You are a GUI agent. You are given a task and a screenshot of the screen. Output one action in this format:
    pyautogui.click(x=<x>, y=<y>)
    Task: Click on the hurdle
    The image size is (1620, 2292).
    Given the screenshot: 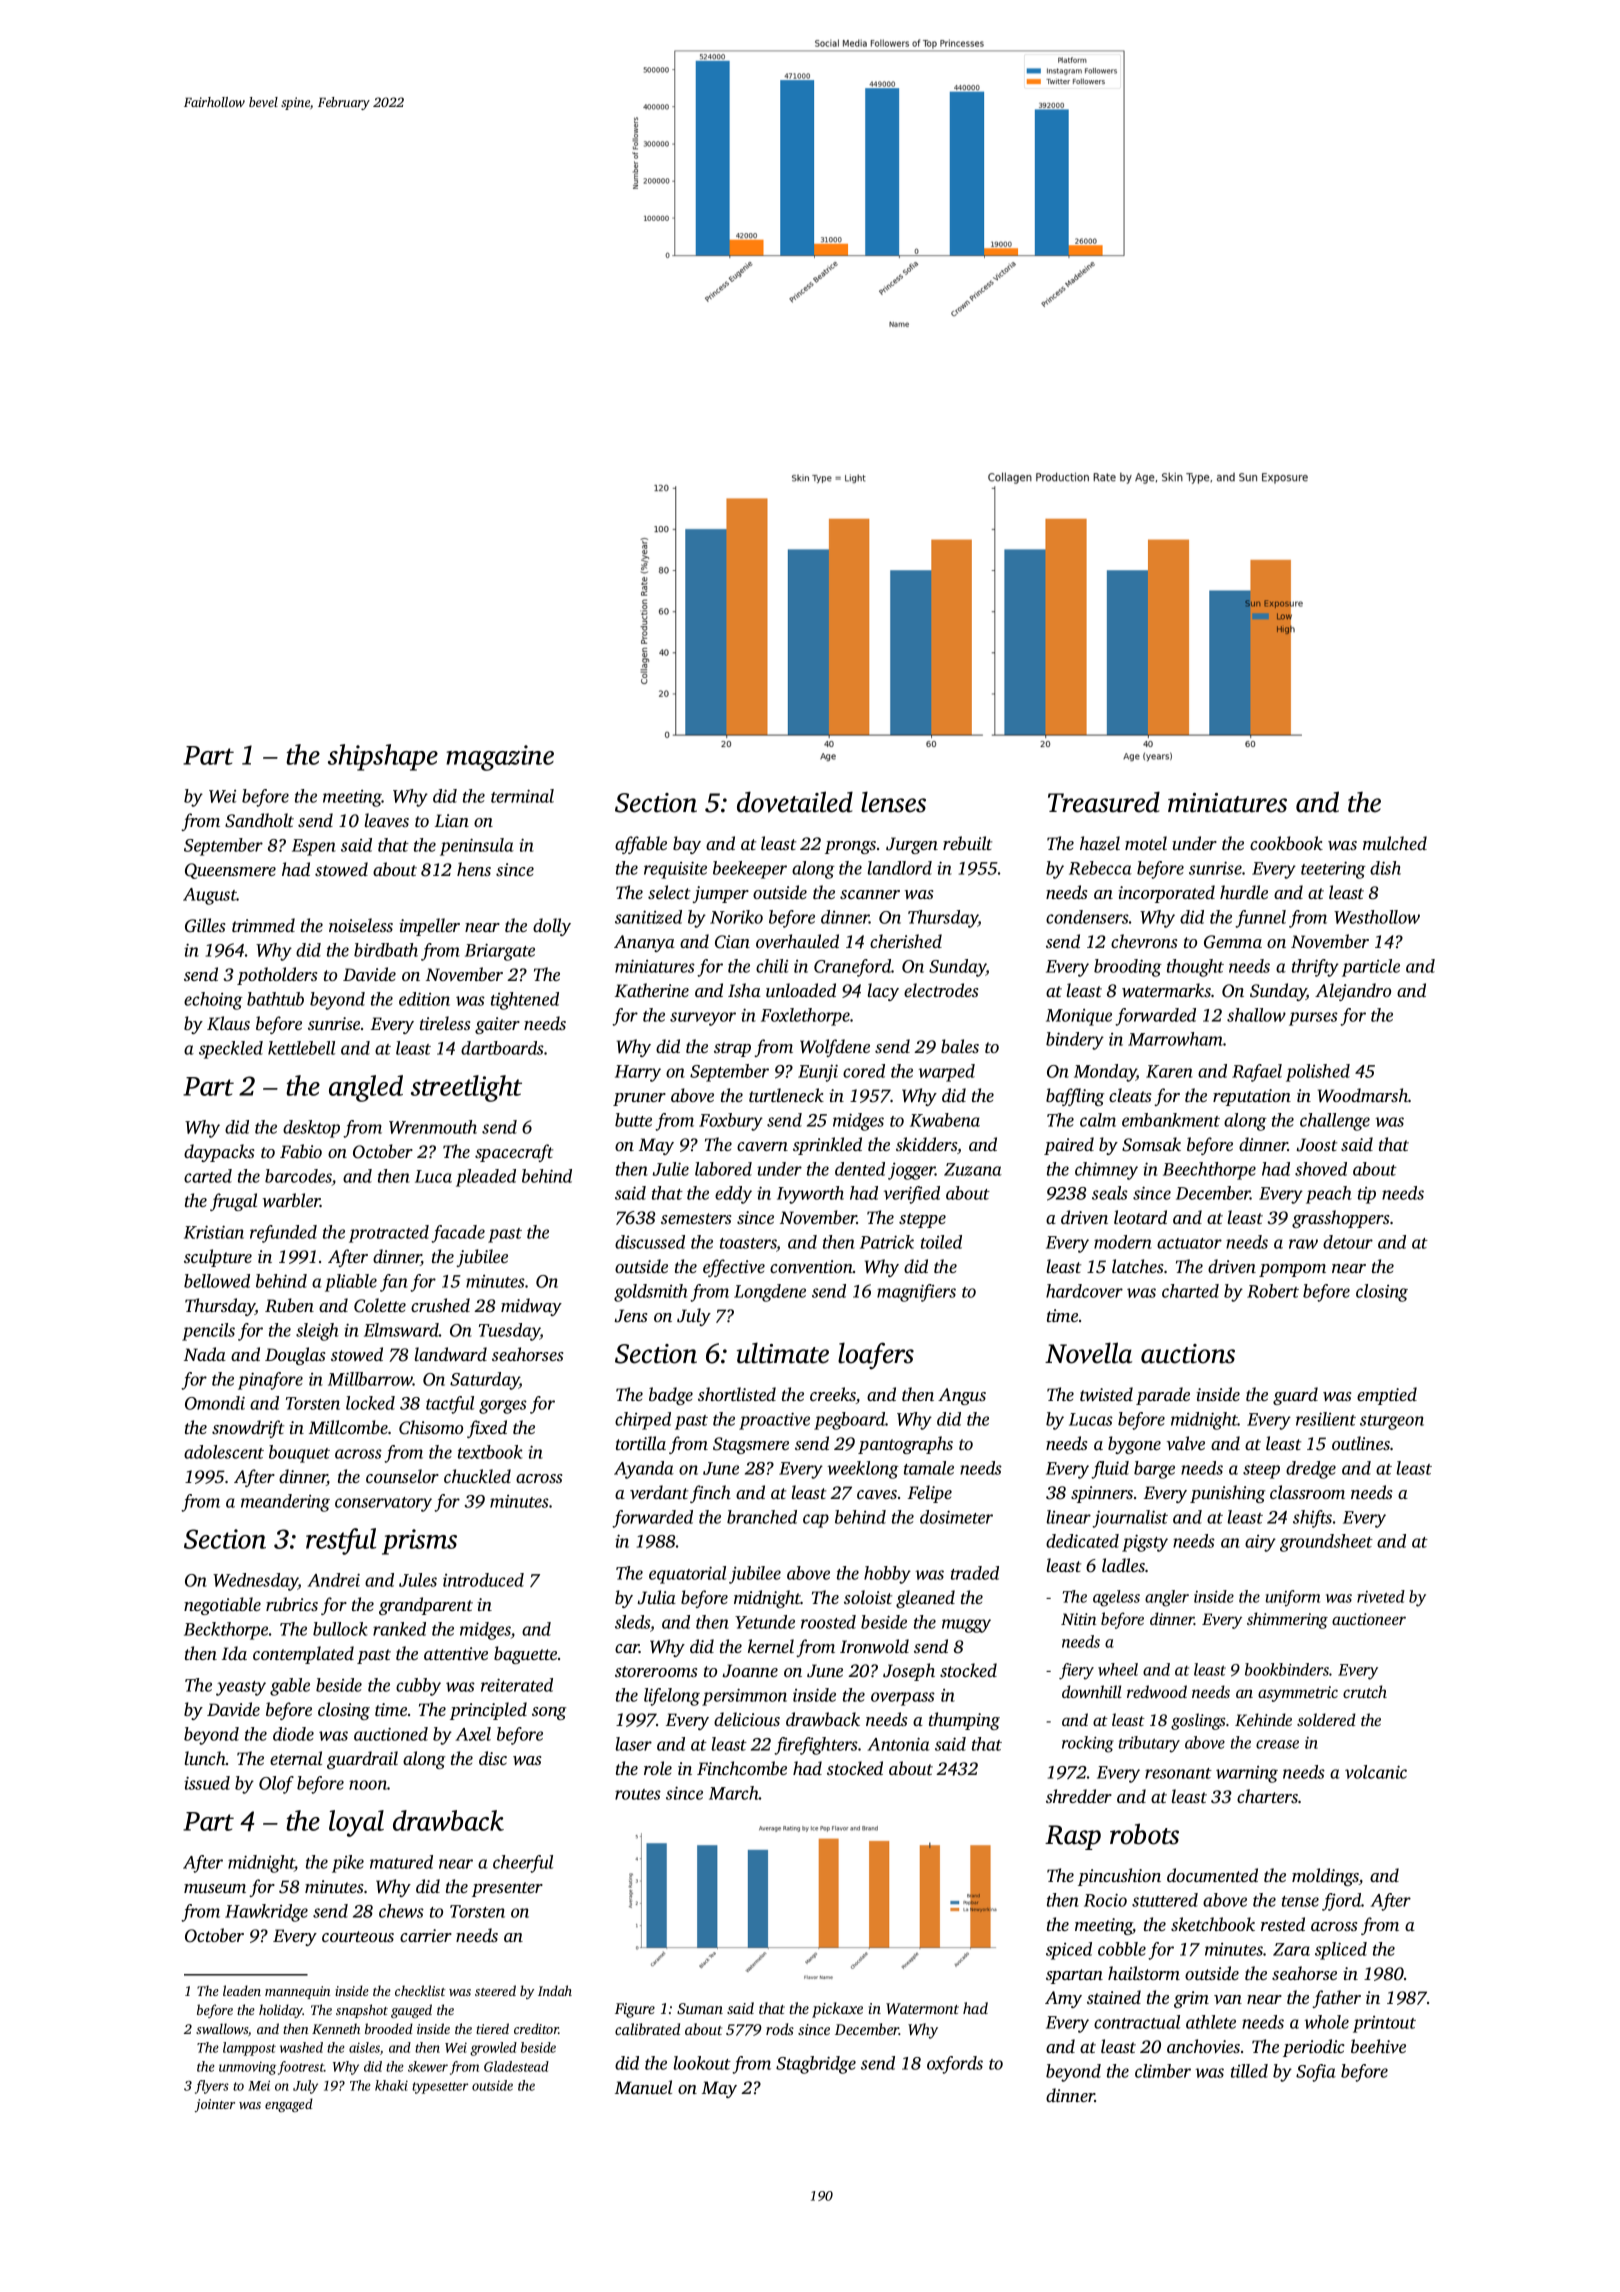 What is the action you would take?
    pyautogui.click(x=1244, y=892)
